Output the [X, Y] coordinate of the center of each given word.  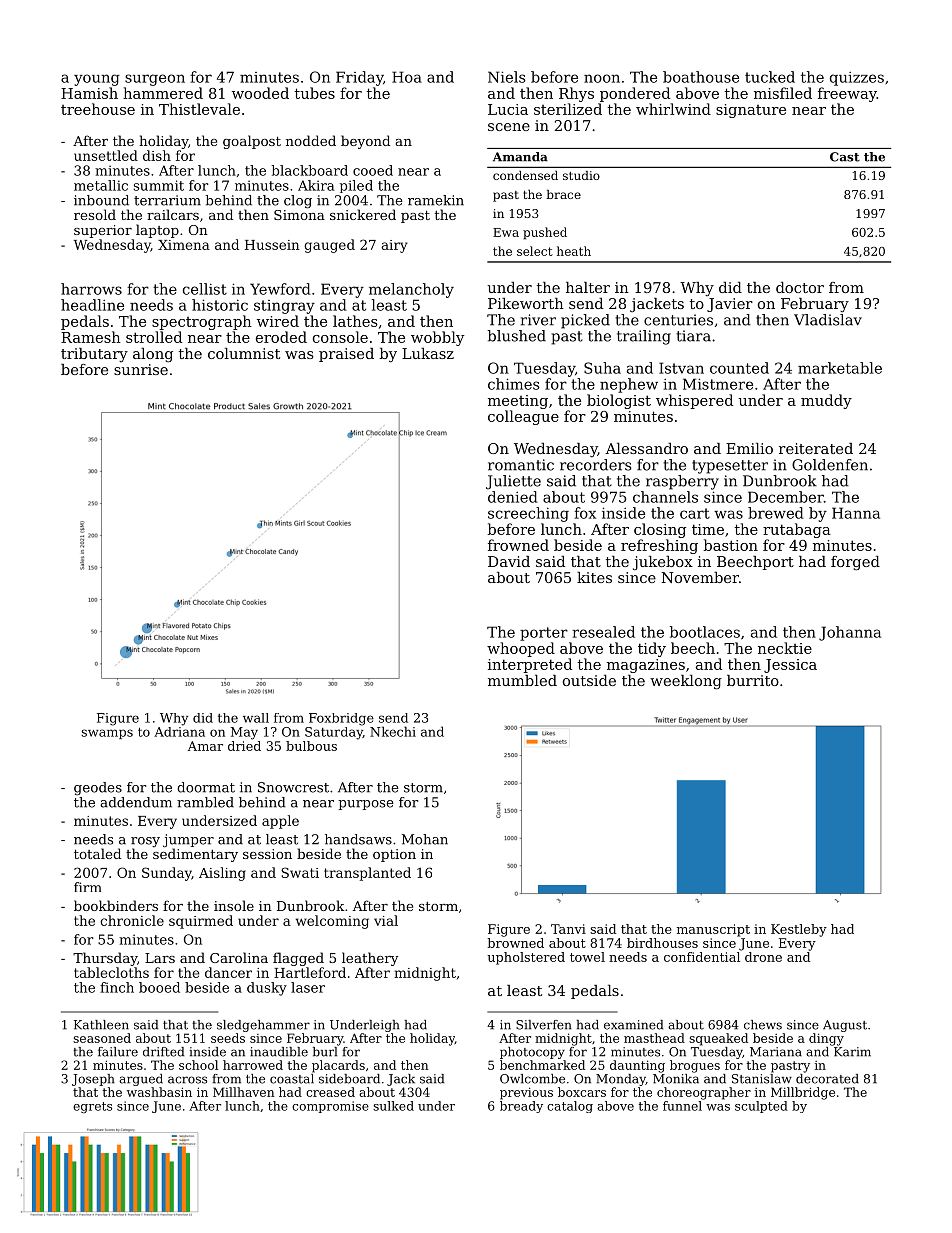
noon [602, 78]
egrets [92, 1107]
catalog [570, 1107]
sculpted [761, 1107]
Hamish [89, 93]
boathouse [701, 77]
